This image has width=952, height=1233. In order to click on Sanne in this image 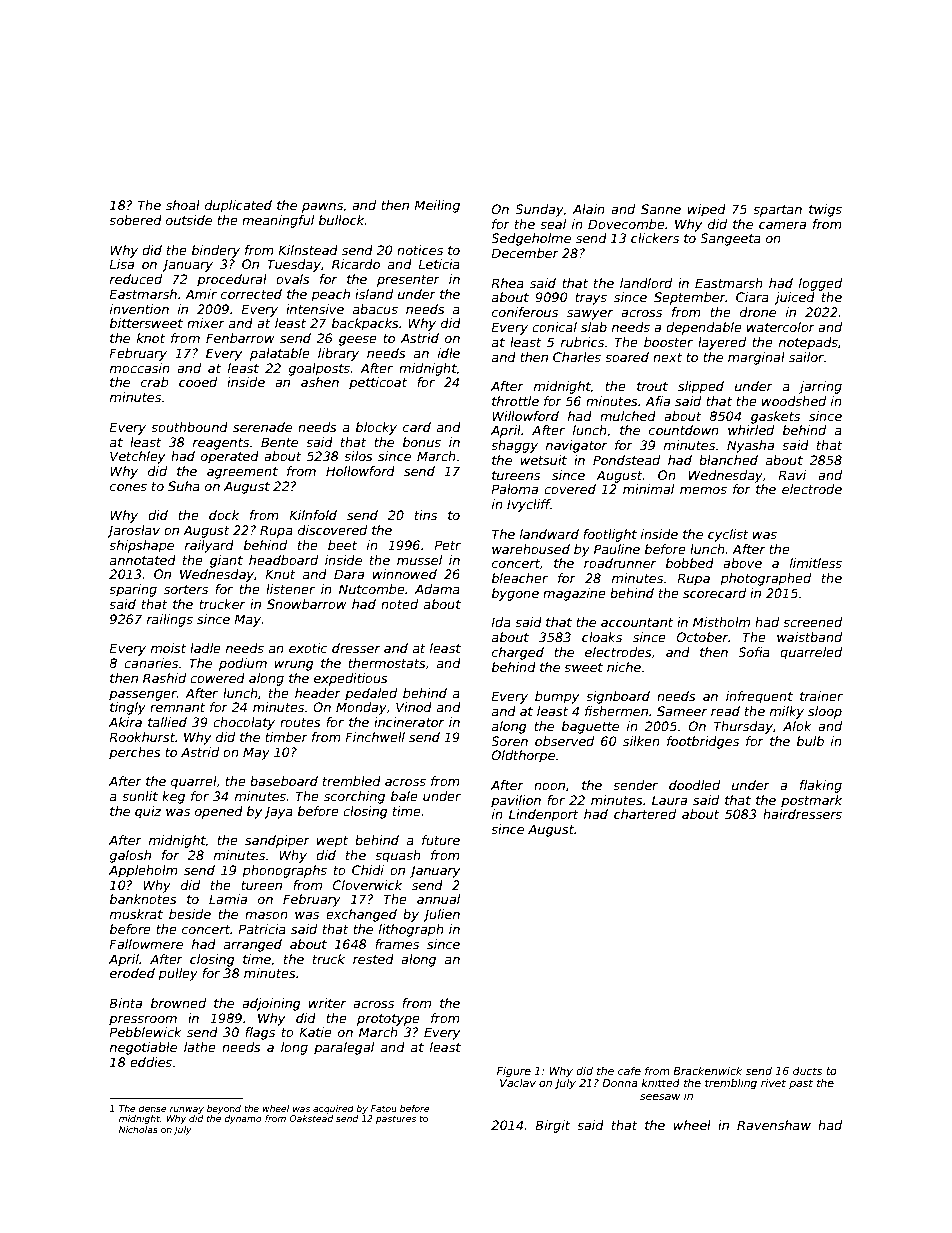, I will do `click(661, 209)`.
